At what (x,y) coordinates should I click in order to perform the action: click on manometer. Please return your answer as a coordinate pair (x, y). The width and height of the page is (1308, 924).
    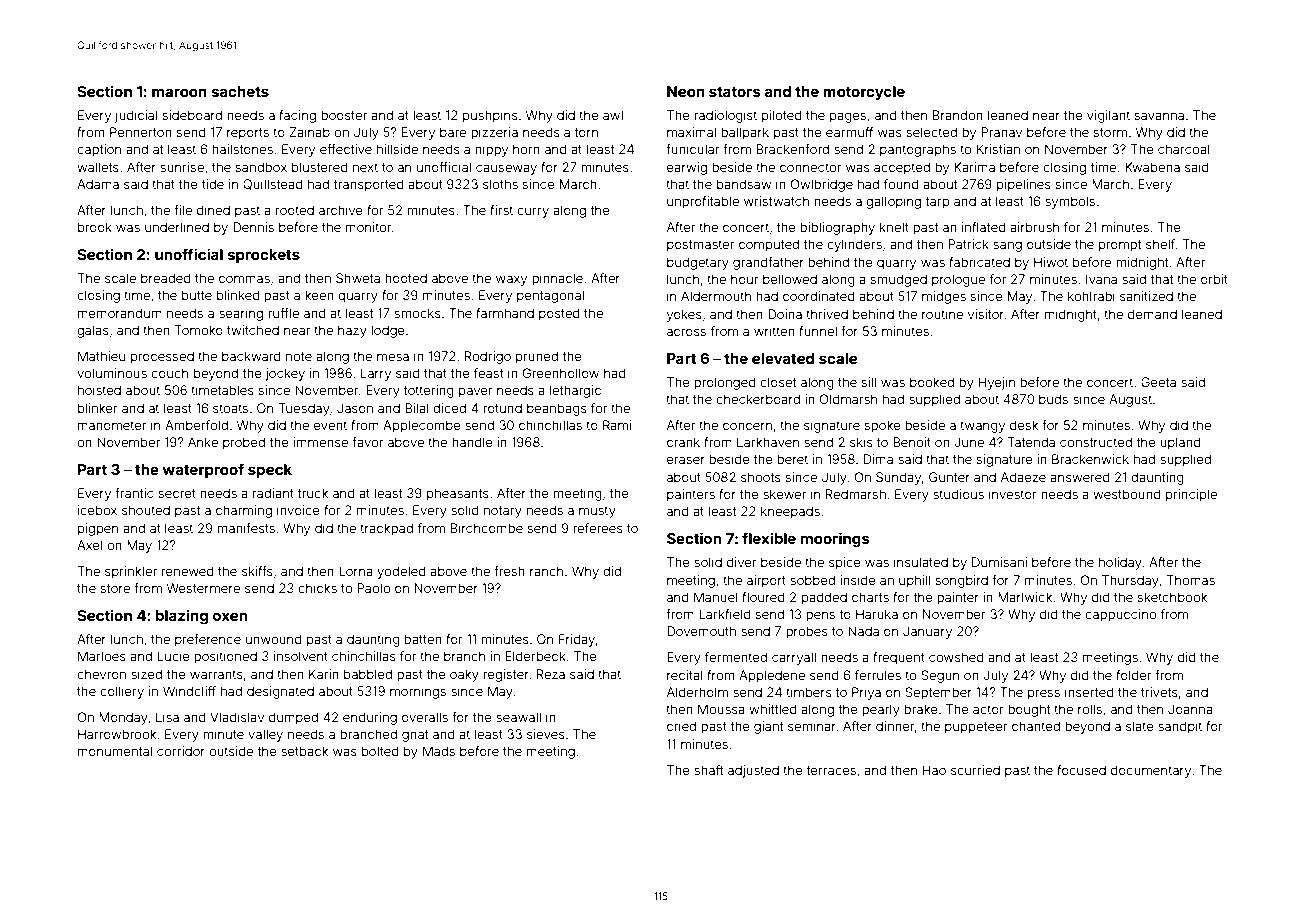
    Looking at the image, I should click on (112, 425).
